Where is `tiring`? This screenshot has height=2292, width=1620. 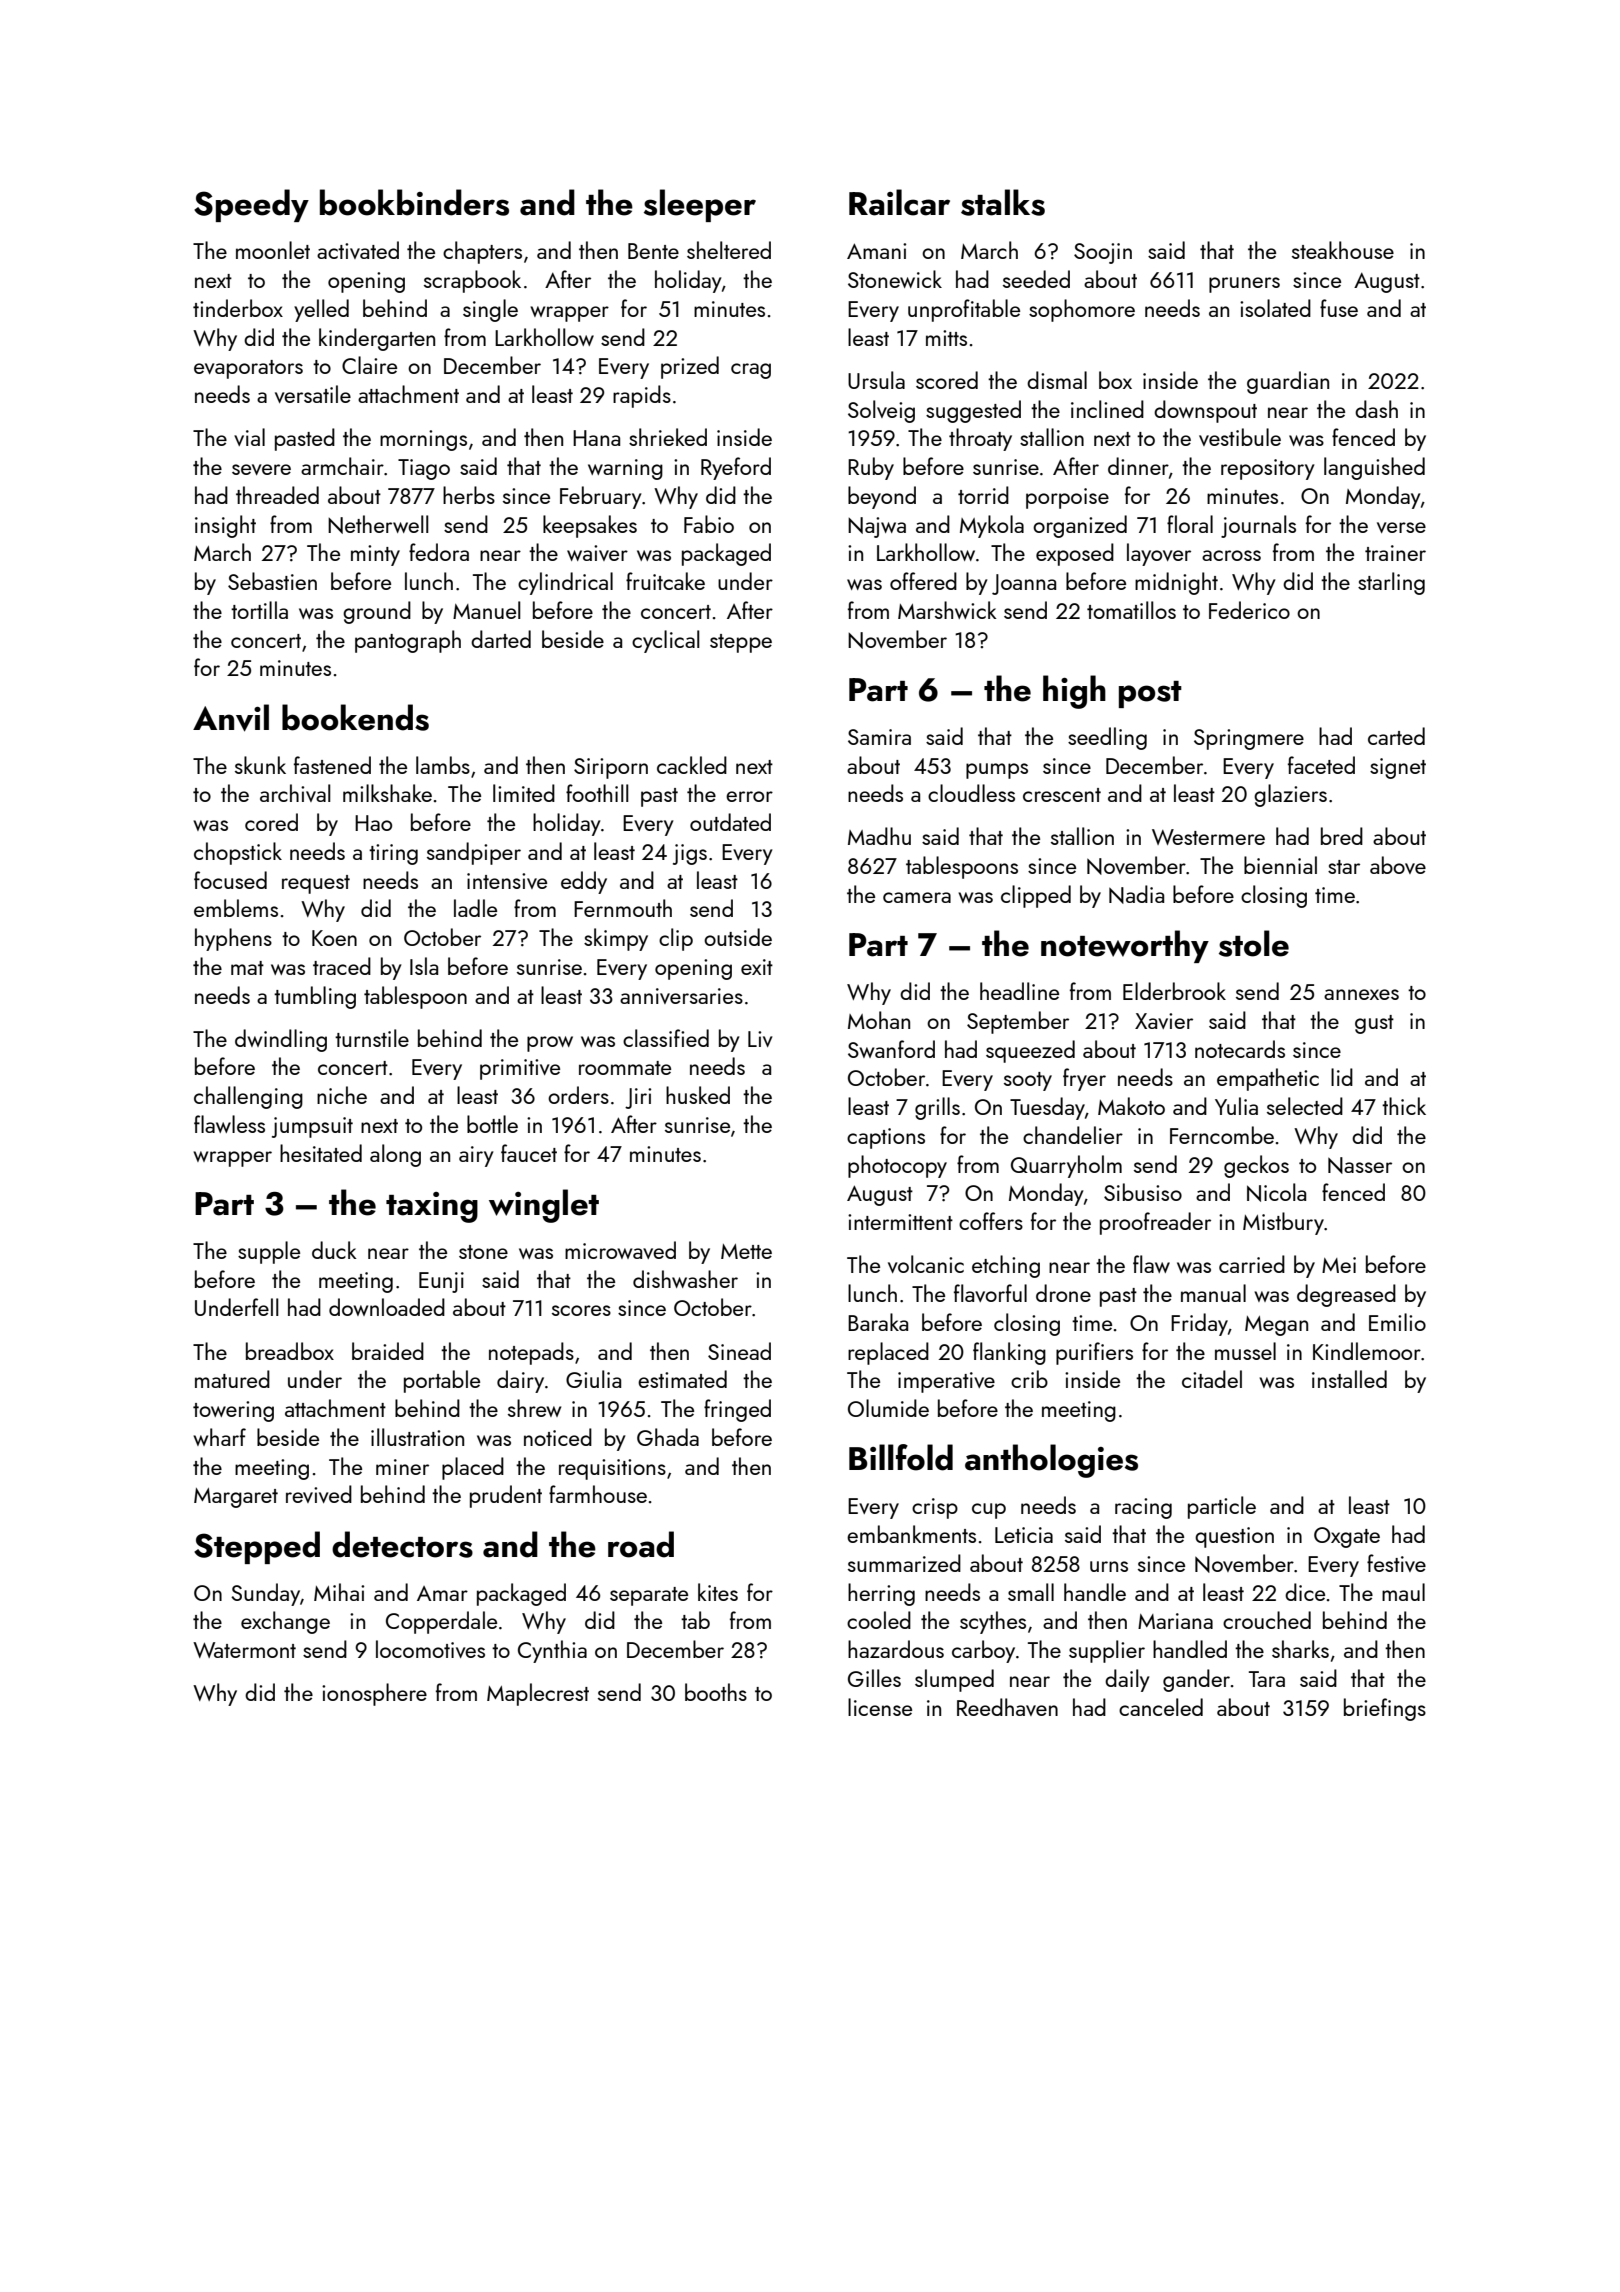
tiring is located at coordinates (393, 854).
